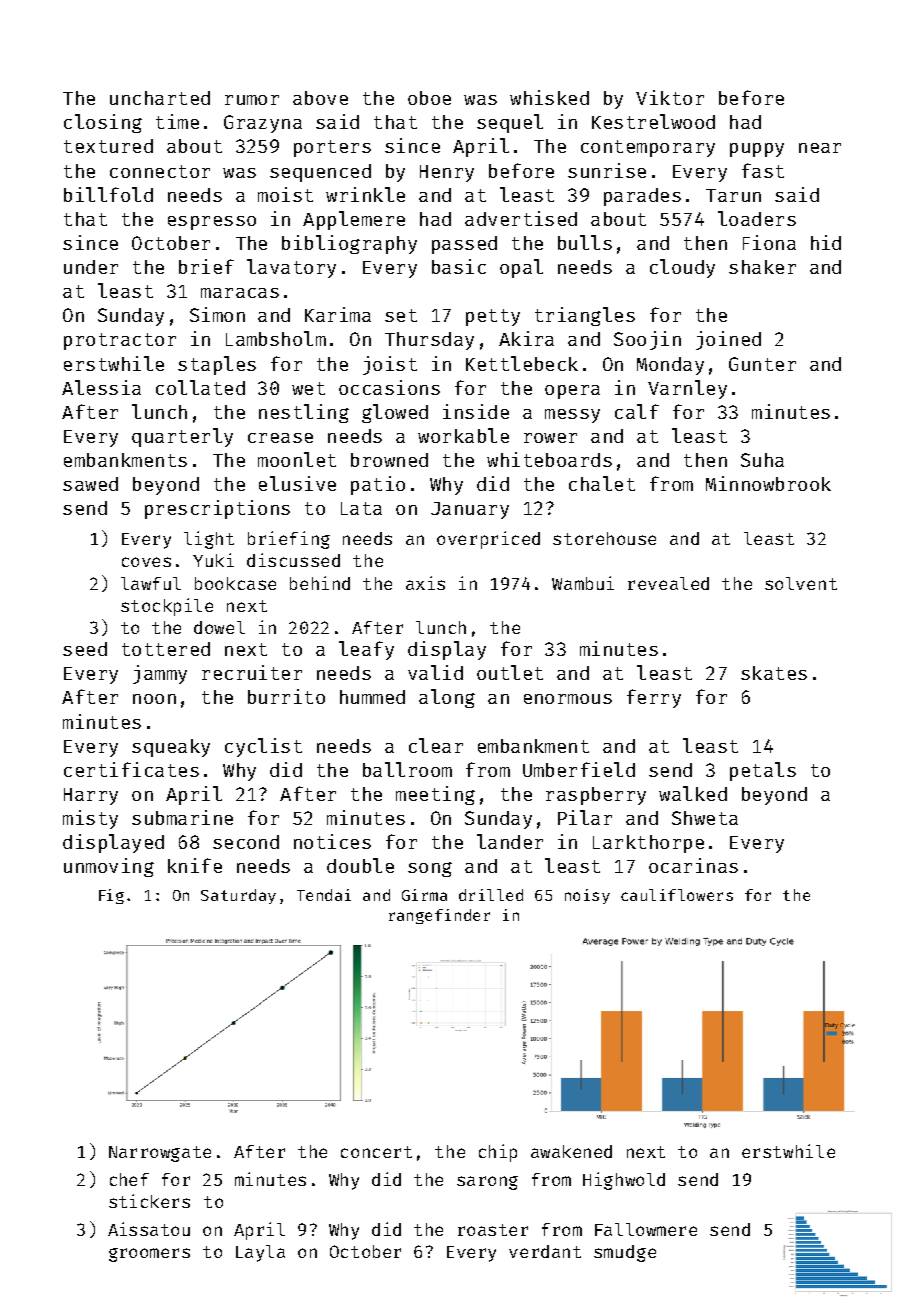 The image size is (908, 1316). What do you see at coordinates (182, 437) in the document?
I see `quarterly` at bounding box center [182, 437].
